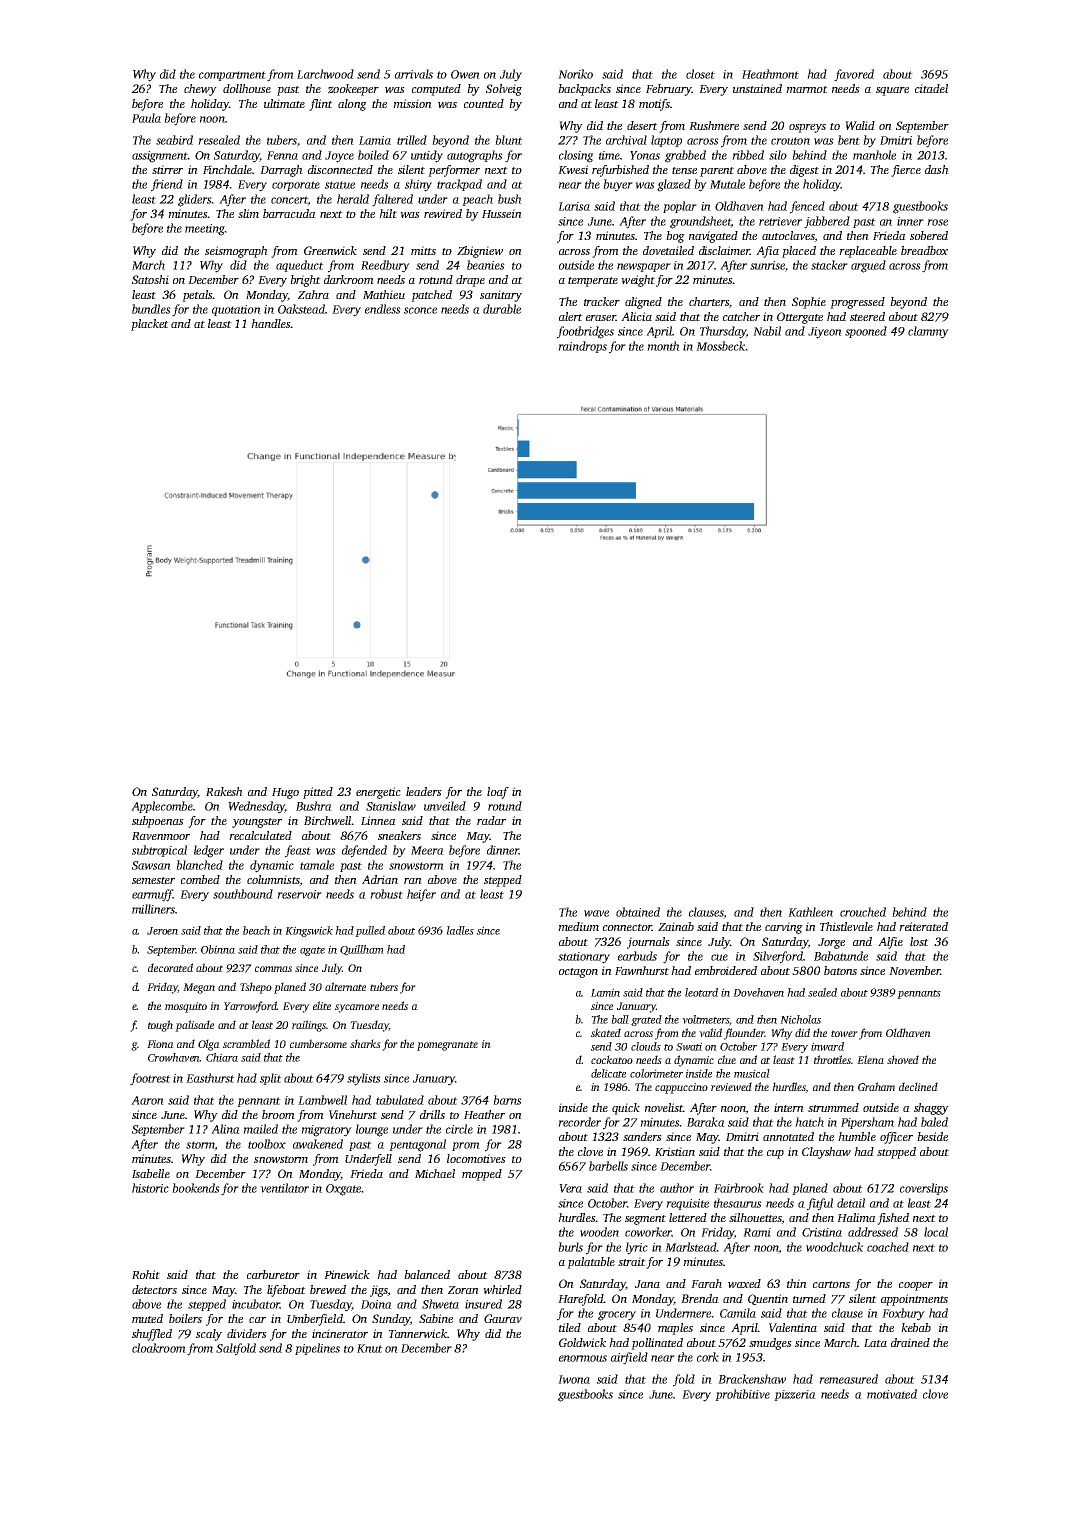 The width and height of the screenshot is (1080, 1527). What do you see at coordinates (174, 140) in the screenshot?
I see `seabird` at bounding box center [174, 140].
